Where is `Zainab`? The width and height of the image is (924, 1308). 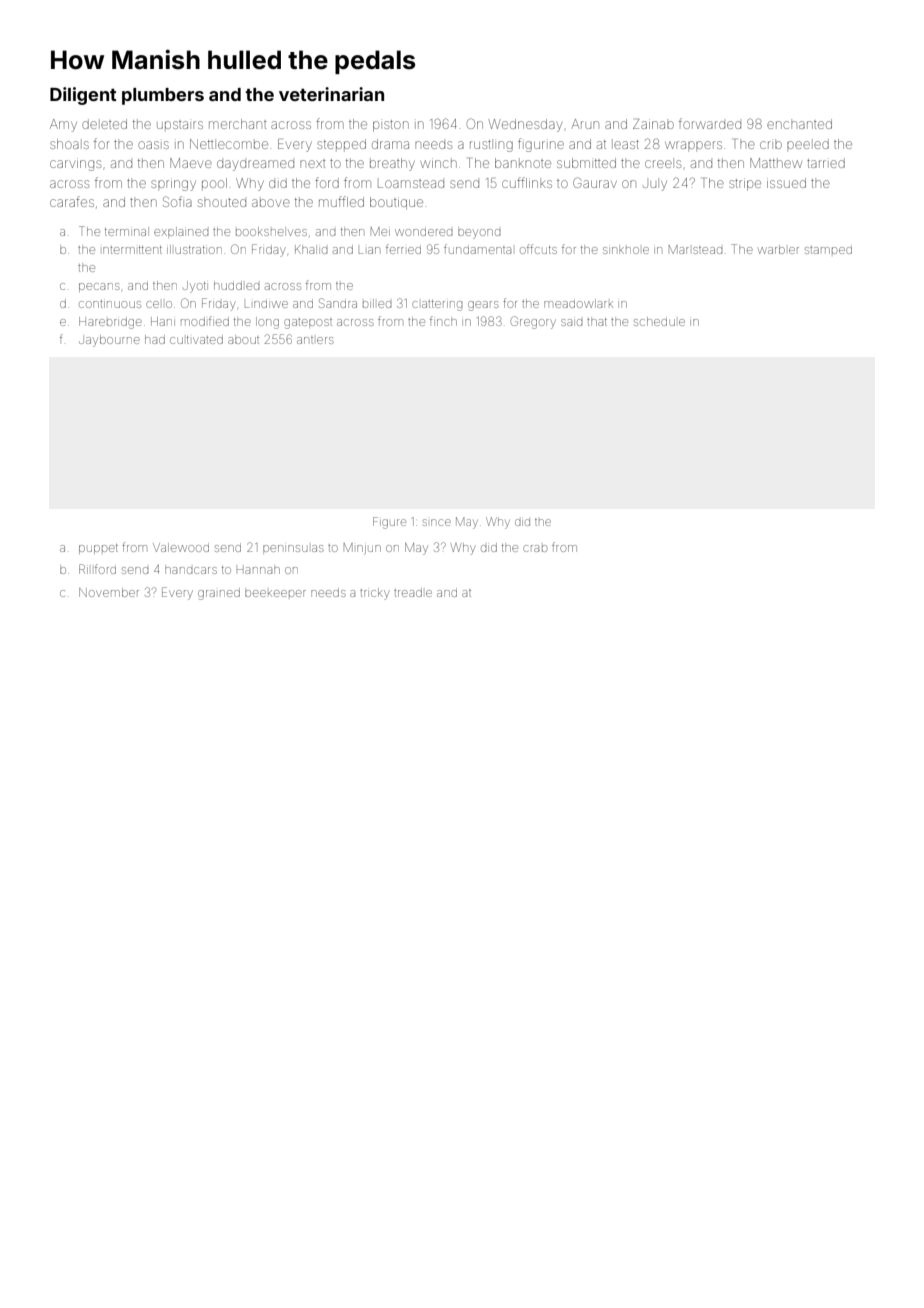
Zainab is located at coordinates (653, 124).
